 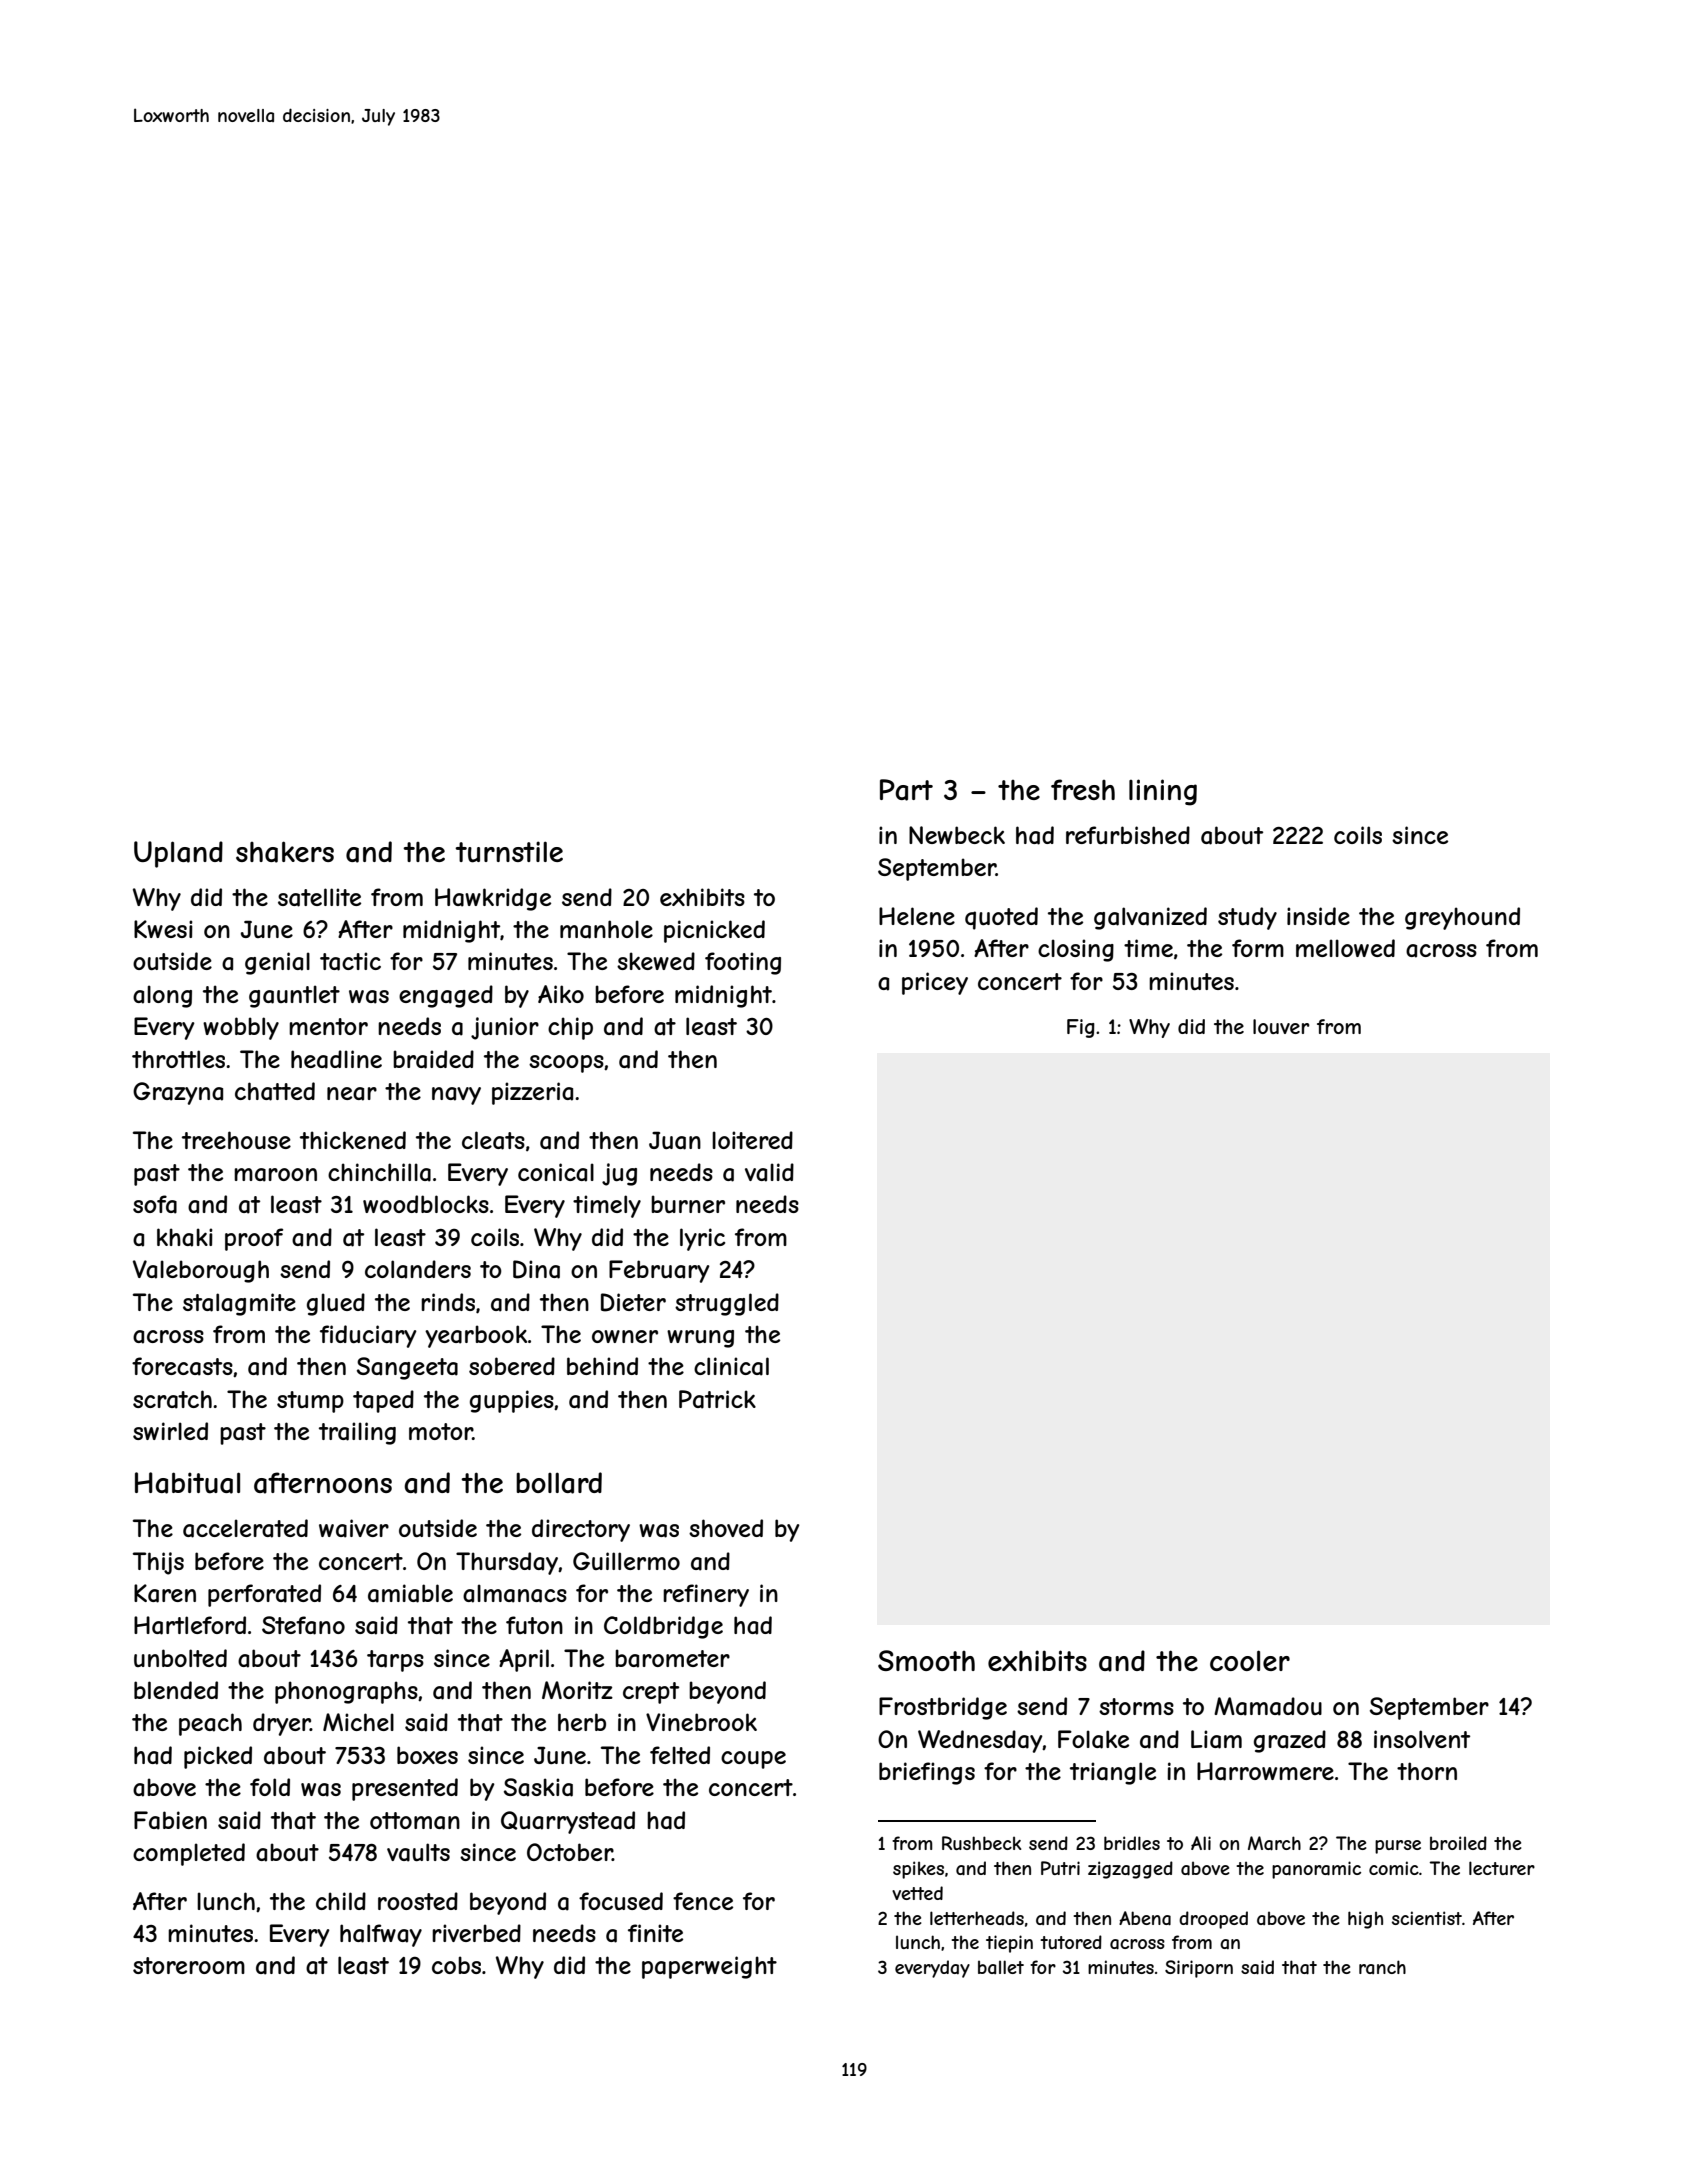 What do you see at coordinates (1462, 918) in the screenshot?
I see `greyhound` at bounding box center [1462, 918].
